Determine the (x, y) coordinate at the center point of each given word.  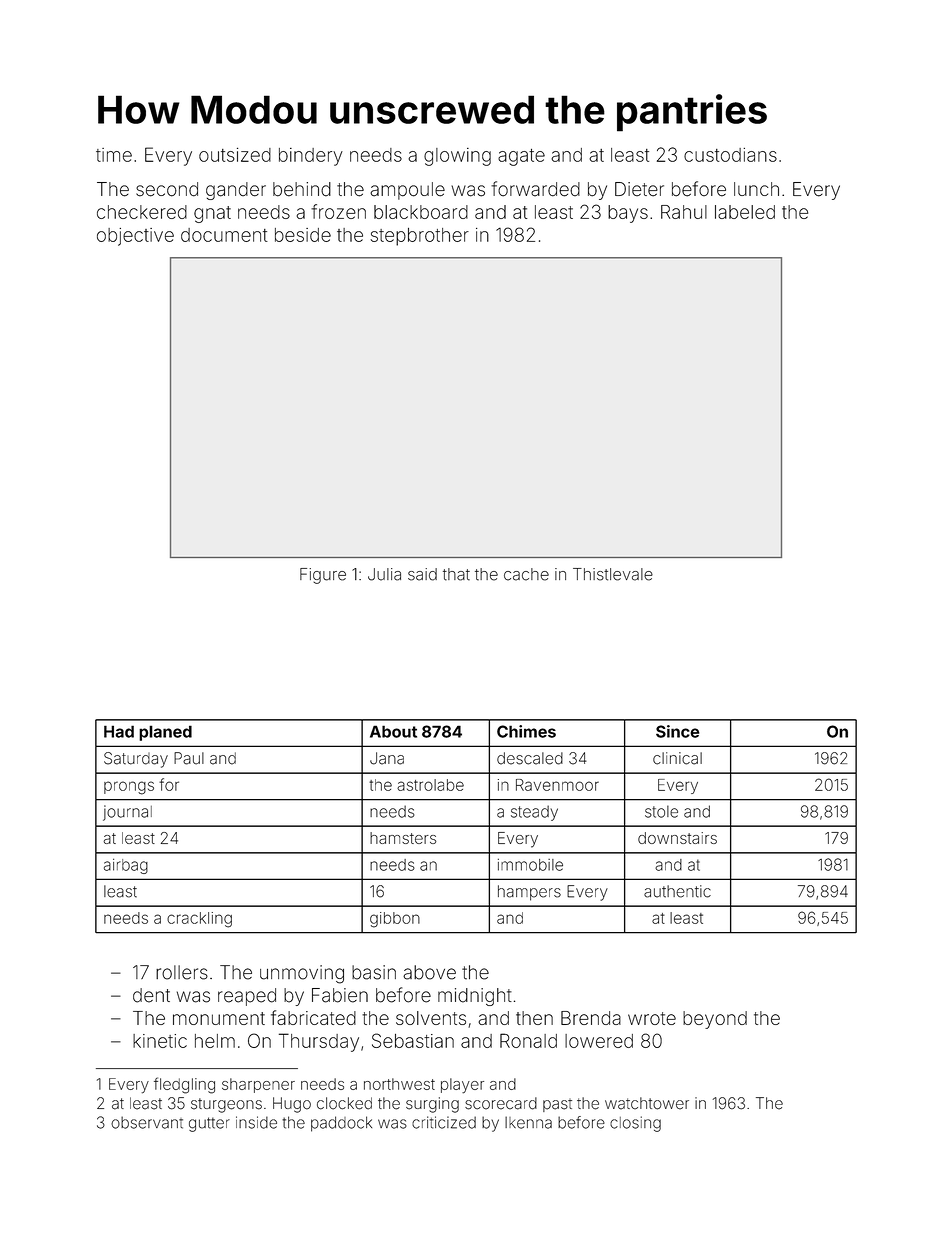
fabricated (313, 1017)
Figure (323, 576)
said (422, 574)
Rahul (684, 212)
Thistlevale (613, 574)
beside (303, 235)
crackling (199, 920)
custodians (730, 155)
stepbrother (420, 237)
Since (677, 731)
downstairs (677, 838)
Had (119, 731)
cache (526, 574)
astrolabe (430, 785)
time (114, 155)
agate (521, 157)
